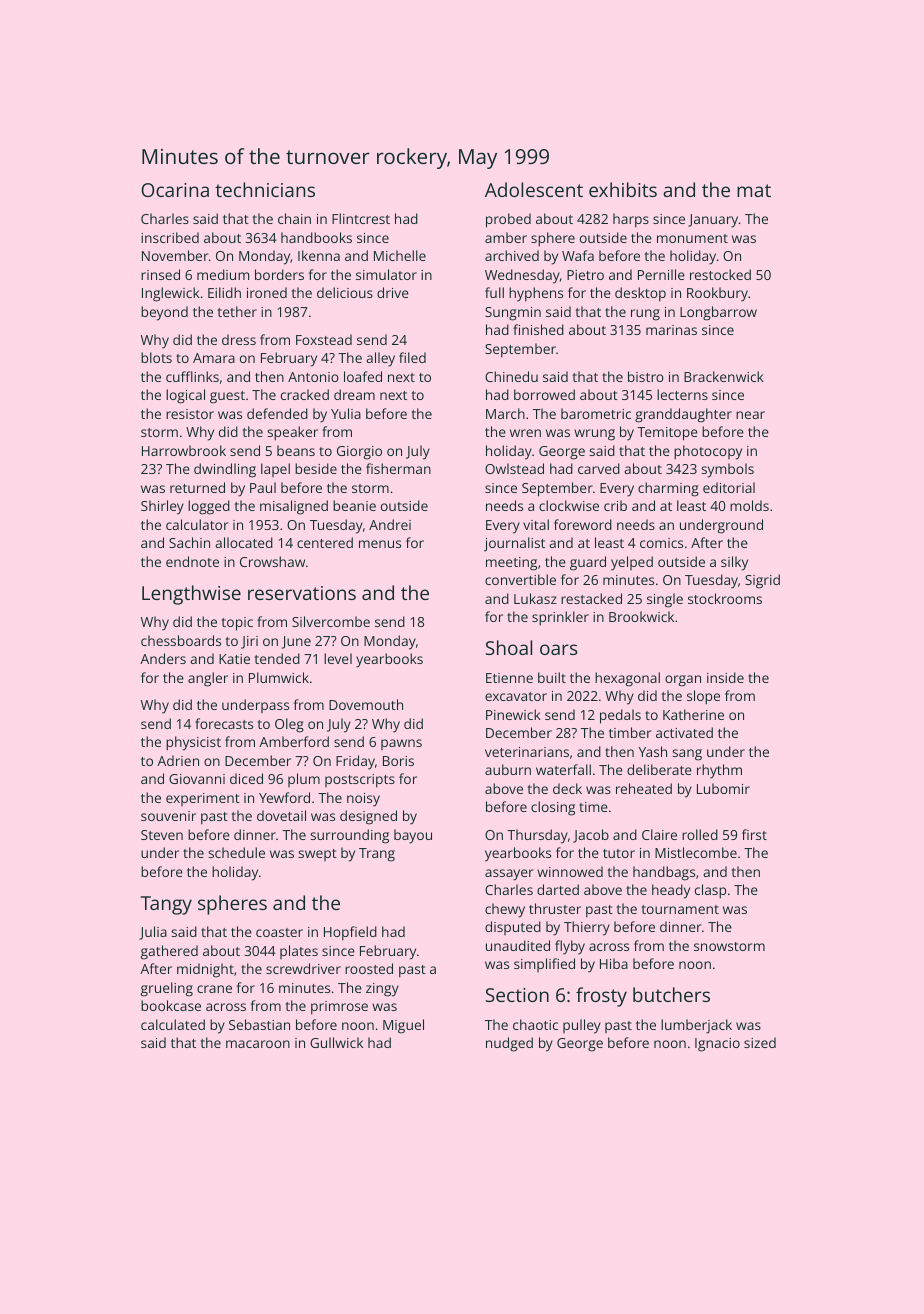  I want to click on calculated, so click(173, 1024).
